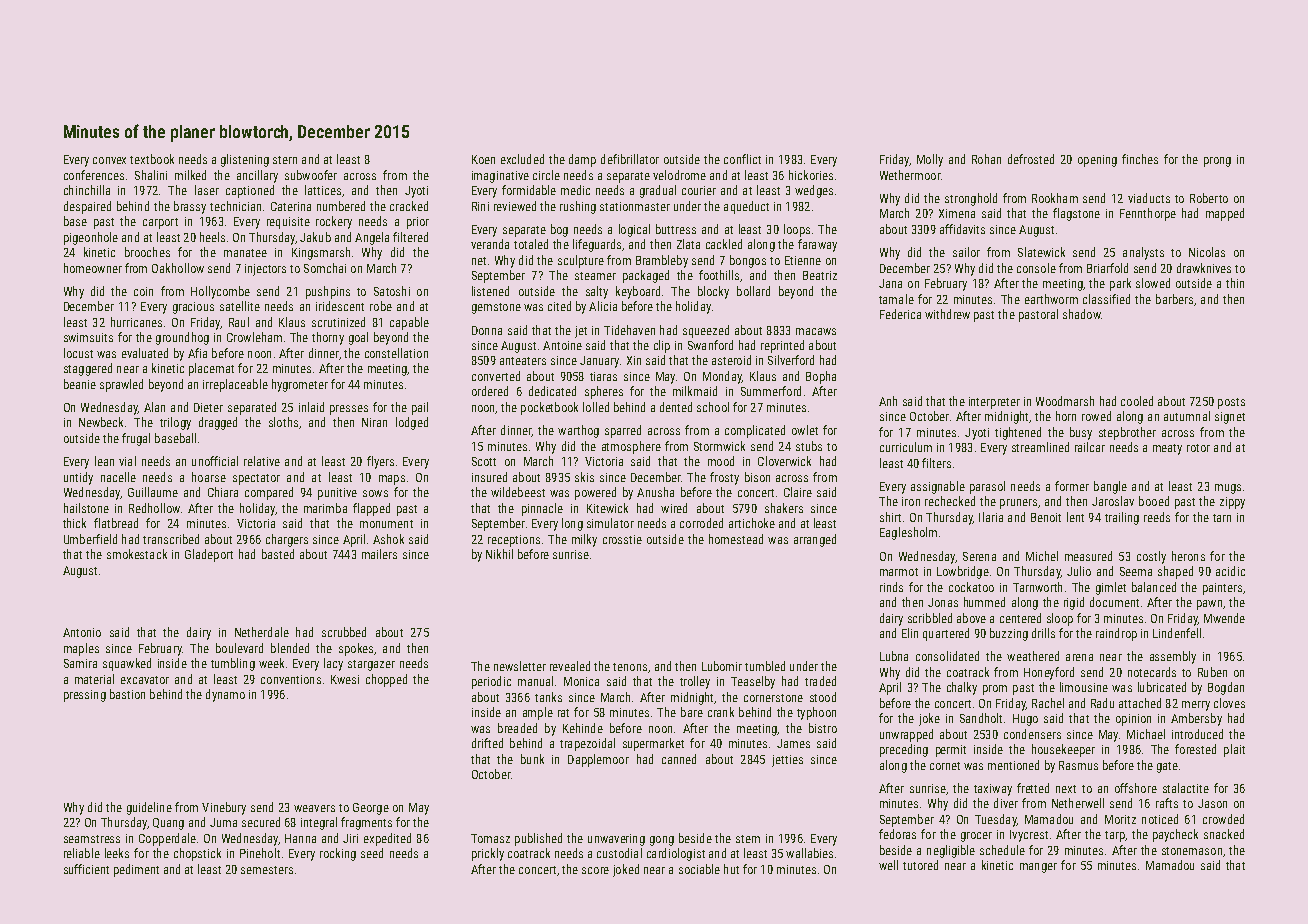 The height and width of the document is (924, 1308). Describe the element at coordinates (991, 517) in the document. I see `Ilaria` at that location.
